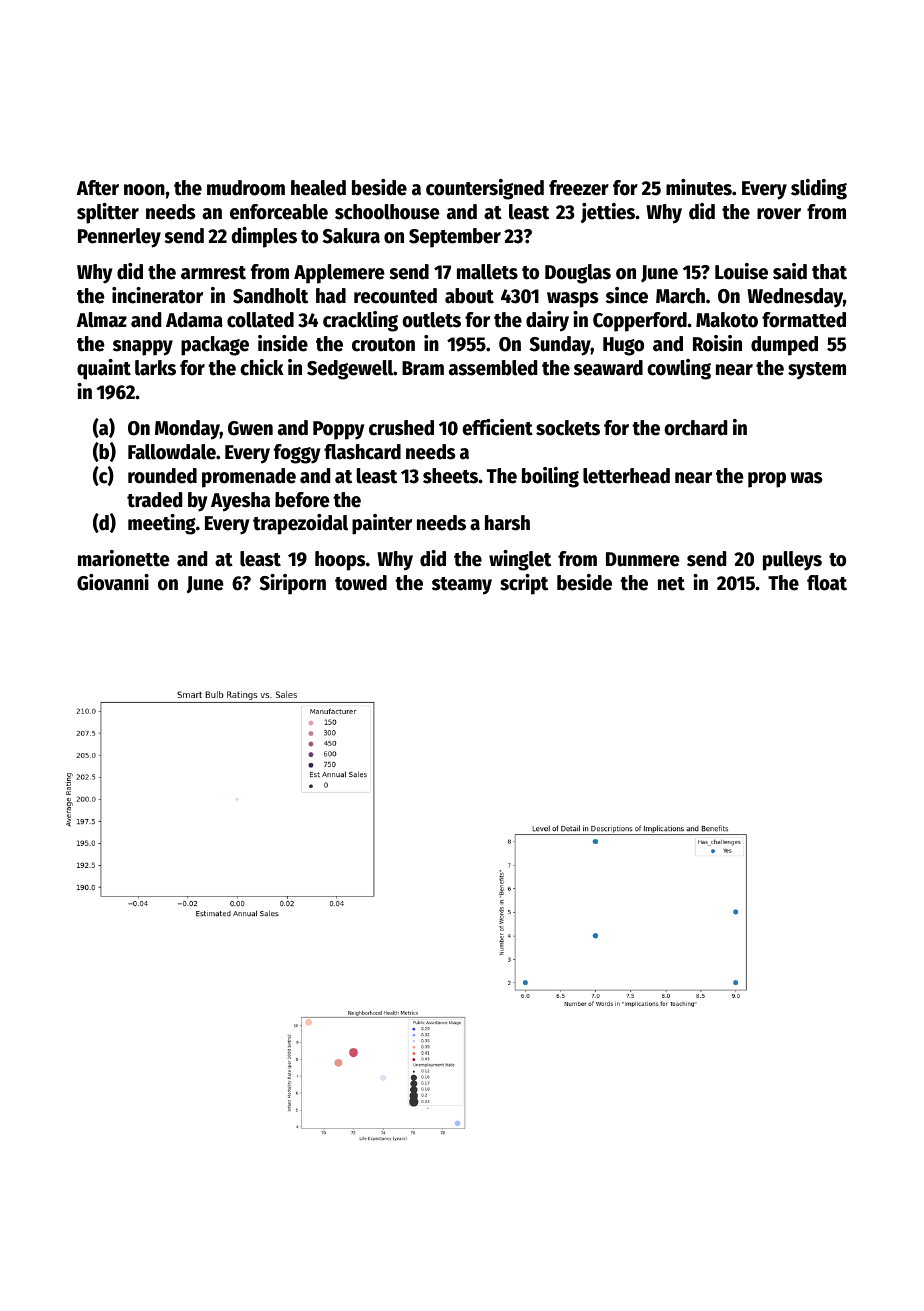 The image size is (924, 1311). Describe the element at coordinates (270, 296) in the screenshot. I see `Sandholt` at that location.
